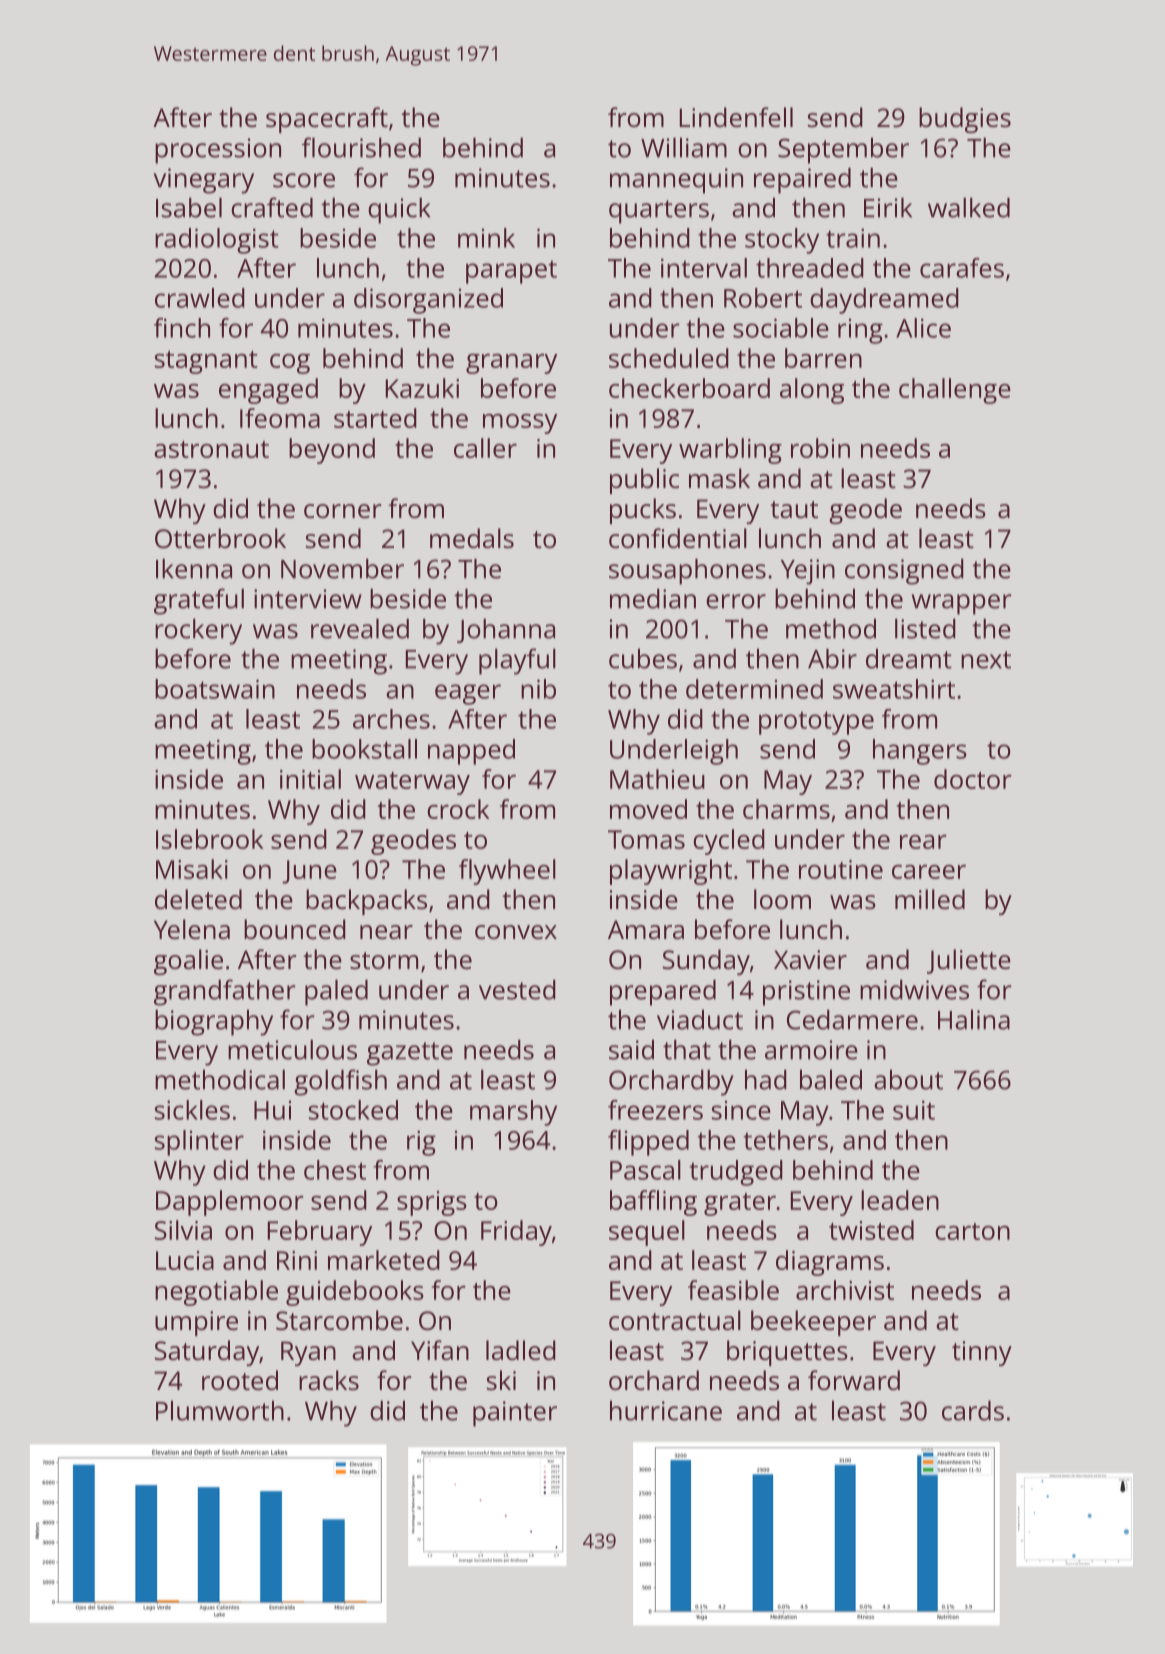  Describe the element at coordinates (192, 869) in the screenshot. I see `Misaki` at that location.
